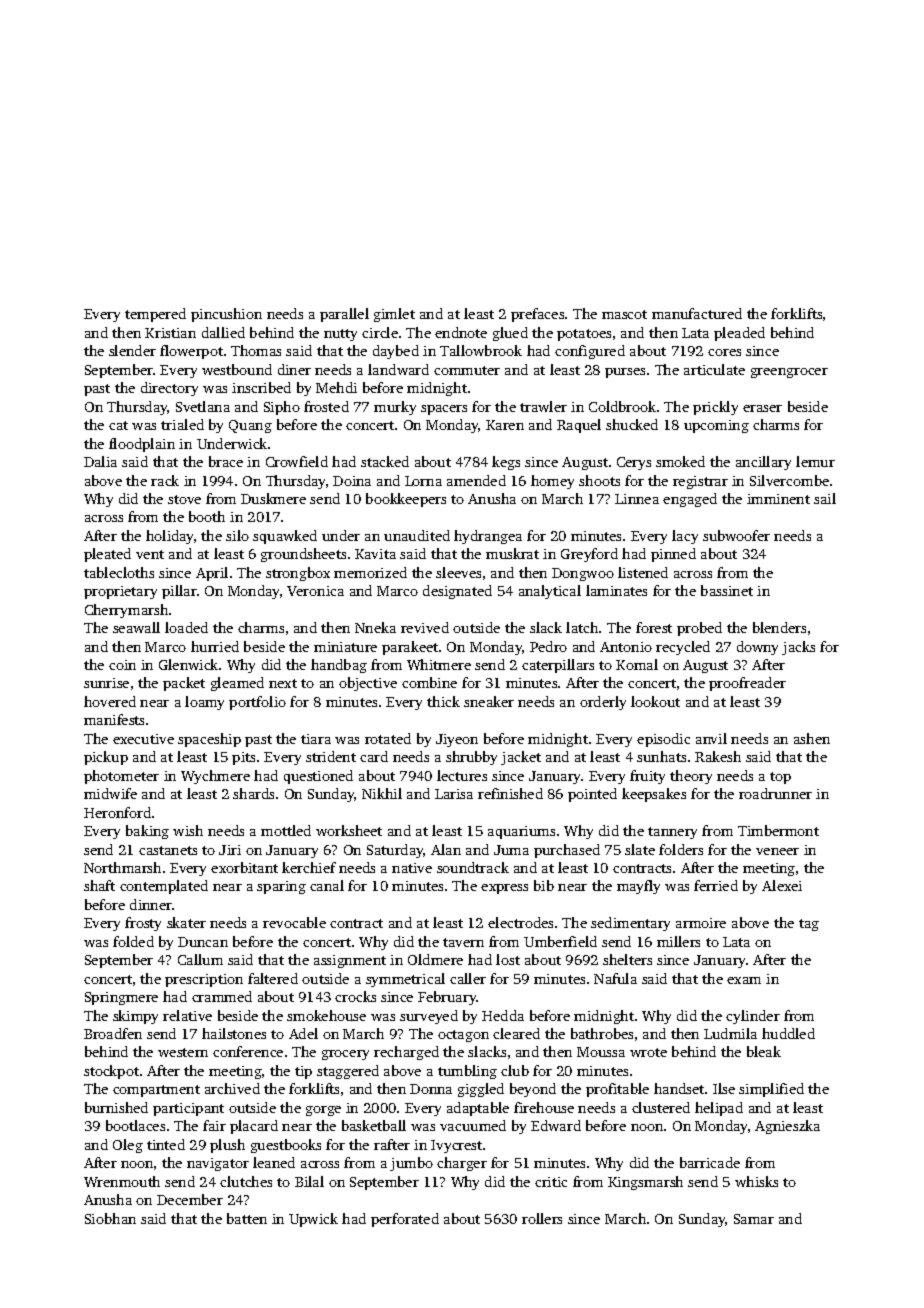  I want to click on spaceship, so click(209, 740).
